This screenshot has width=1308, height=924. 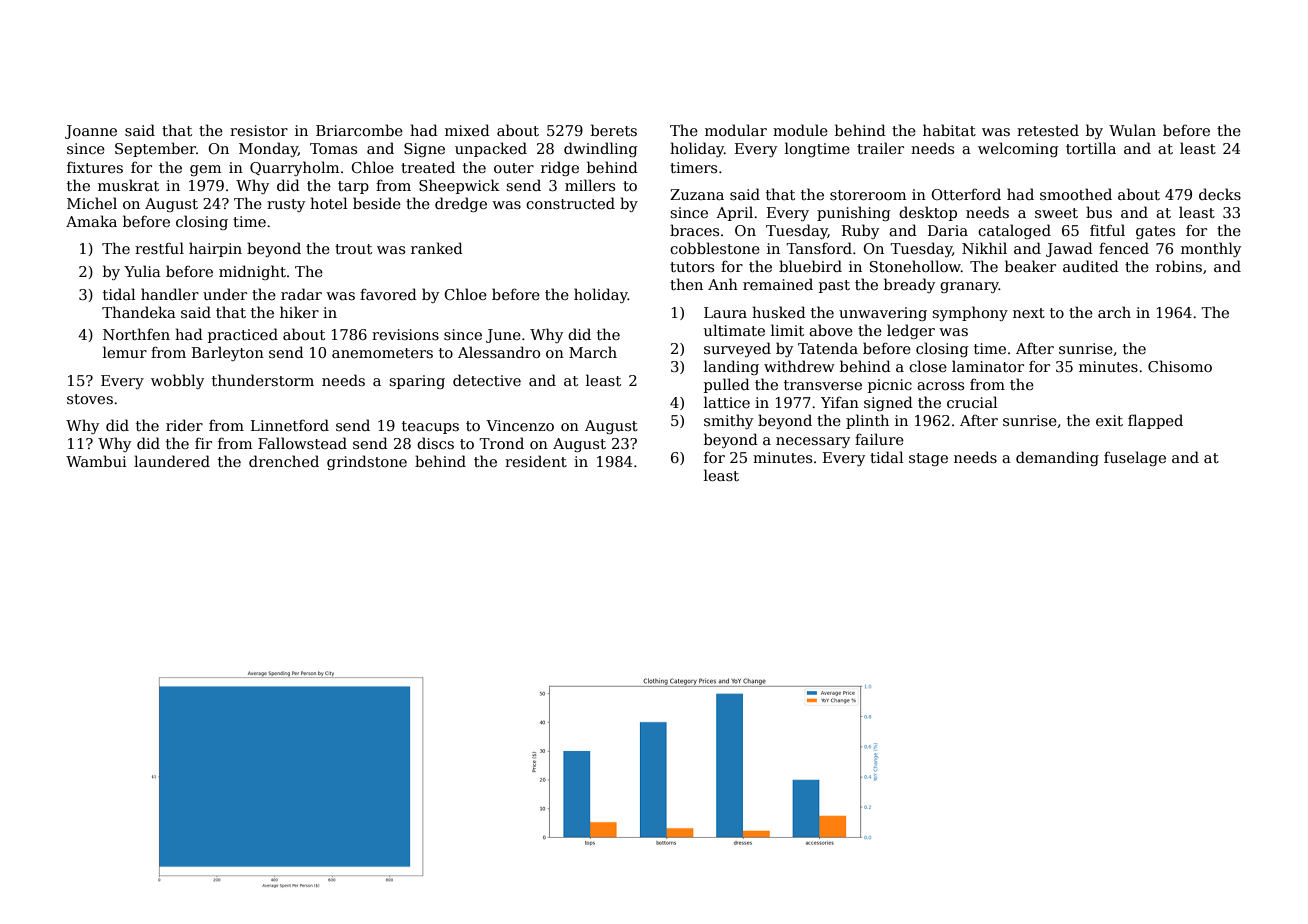 I want to click on modular, so click(x=736, y=130).
